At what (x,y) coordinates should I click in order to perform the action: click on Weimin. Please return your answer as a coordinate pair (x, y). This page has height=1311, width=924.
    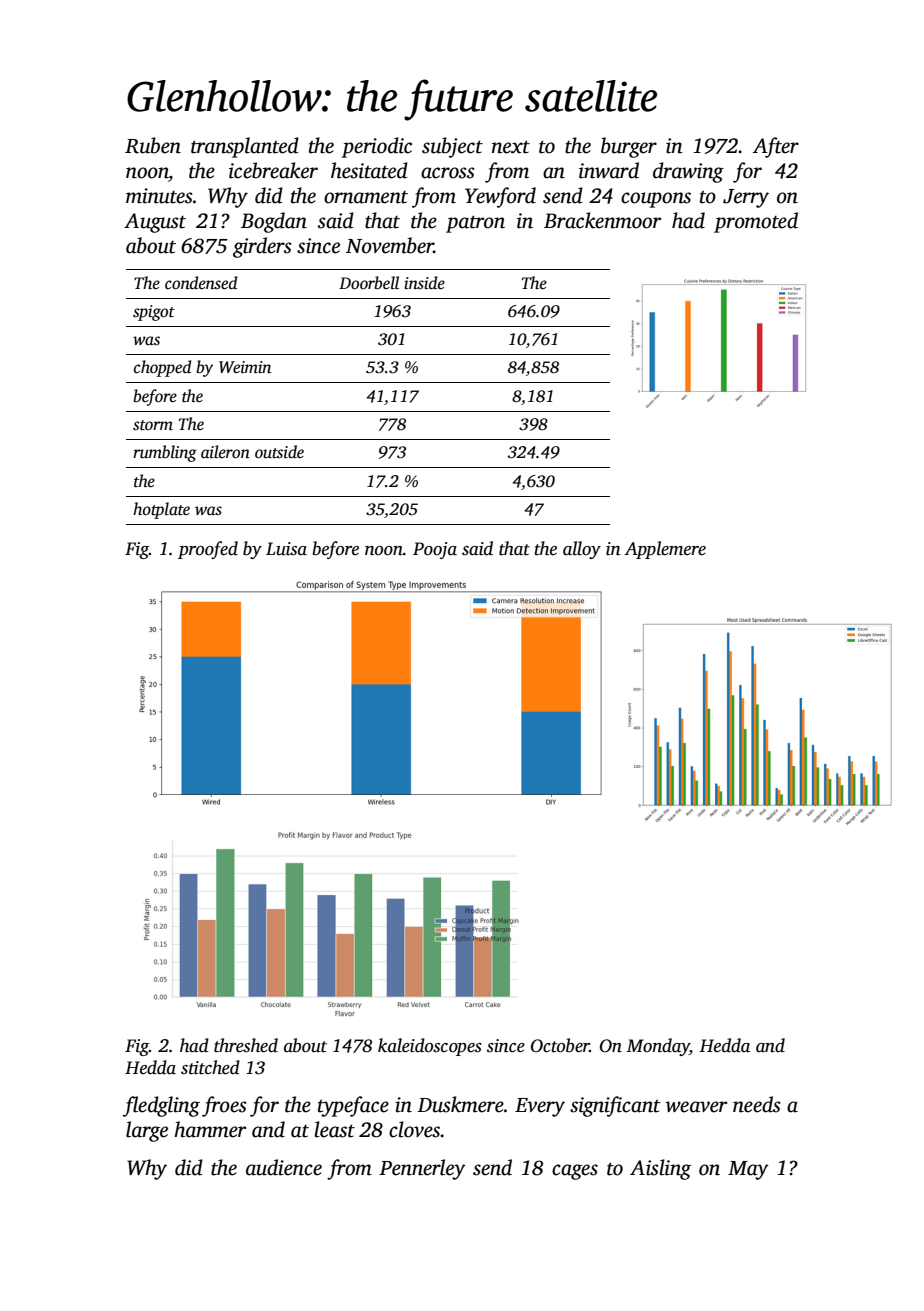
    Looking at the image, I should click on (245, 367).
